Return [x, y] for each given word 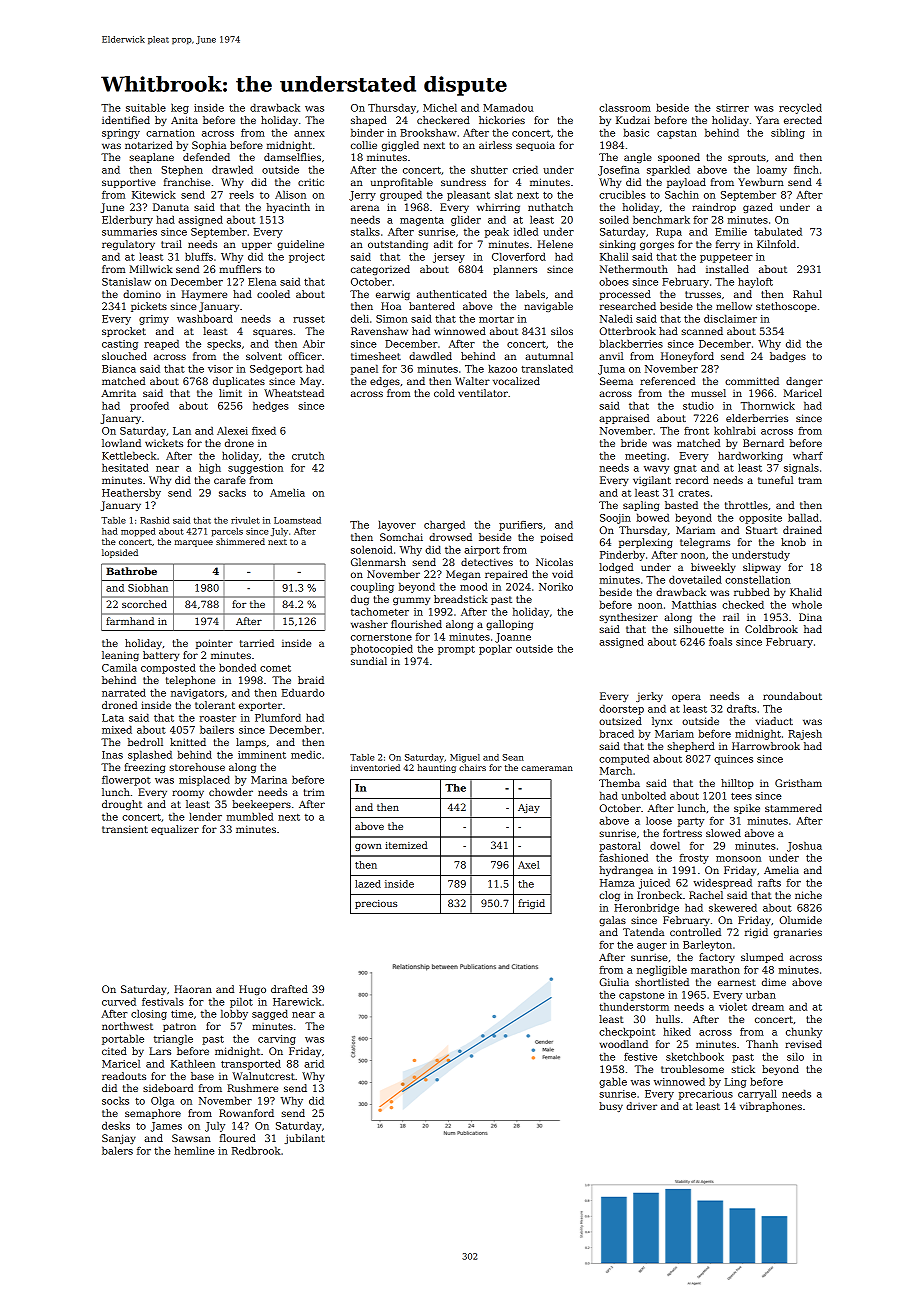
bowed [652, 517]
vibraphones [771, 1107]
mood [474, 587]
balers [117, 1150]
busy [611, 1107]
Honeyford [687, 357]
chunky [804, 1032]
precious [376, 904]
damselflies [292, 157]
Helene [555, 244]
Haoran [193, 989]
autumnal [549, 356]
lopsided [120, 553]
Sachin [682, 195]
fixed [264, 430]
